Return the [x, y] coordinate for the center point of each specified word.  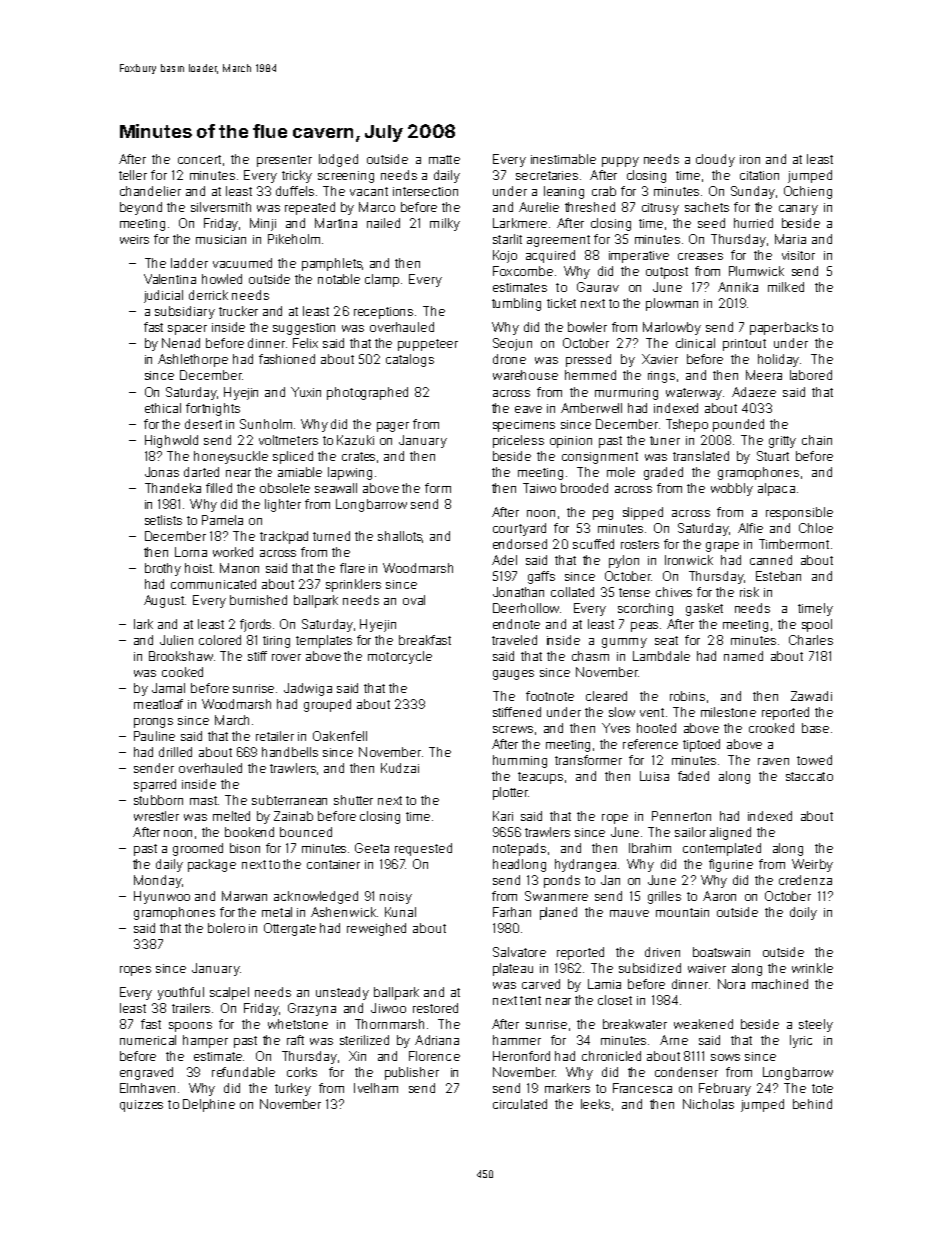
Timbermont [794, 544]
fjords [255, 625]
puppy [620, 162]
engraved [146, 1073]
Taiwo [539, 488]
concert [199, 159]
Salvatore [519, 952]
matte [444, 159]
